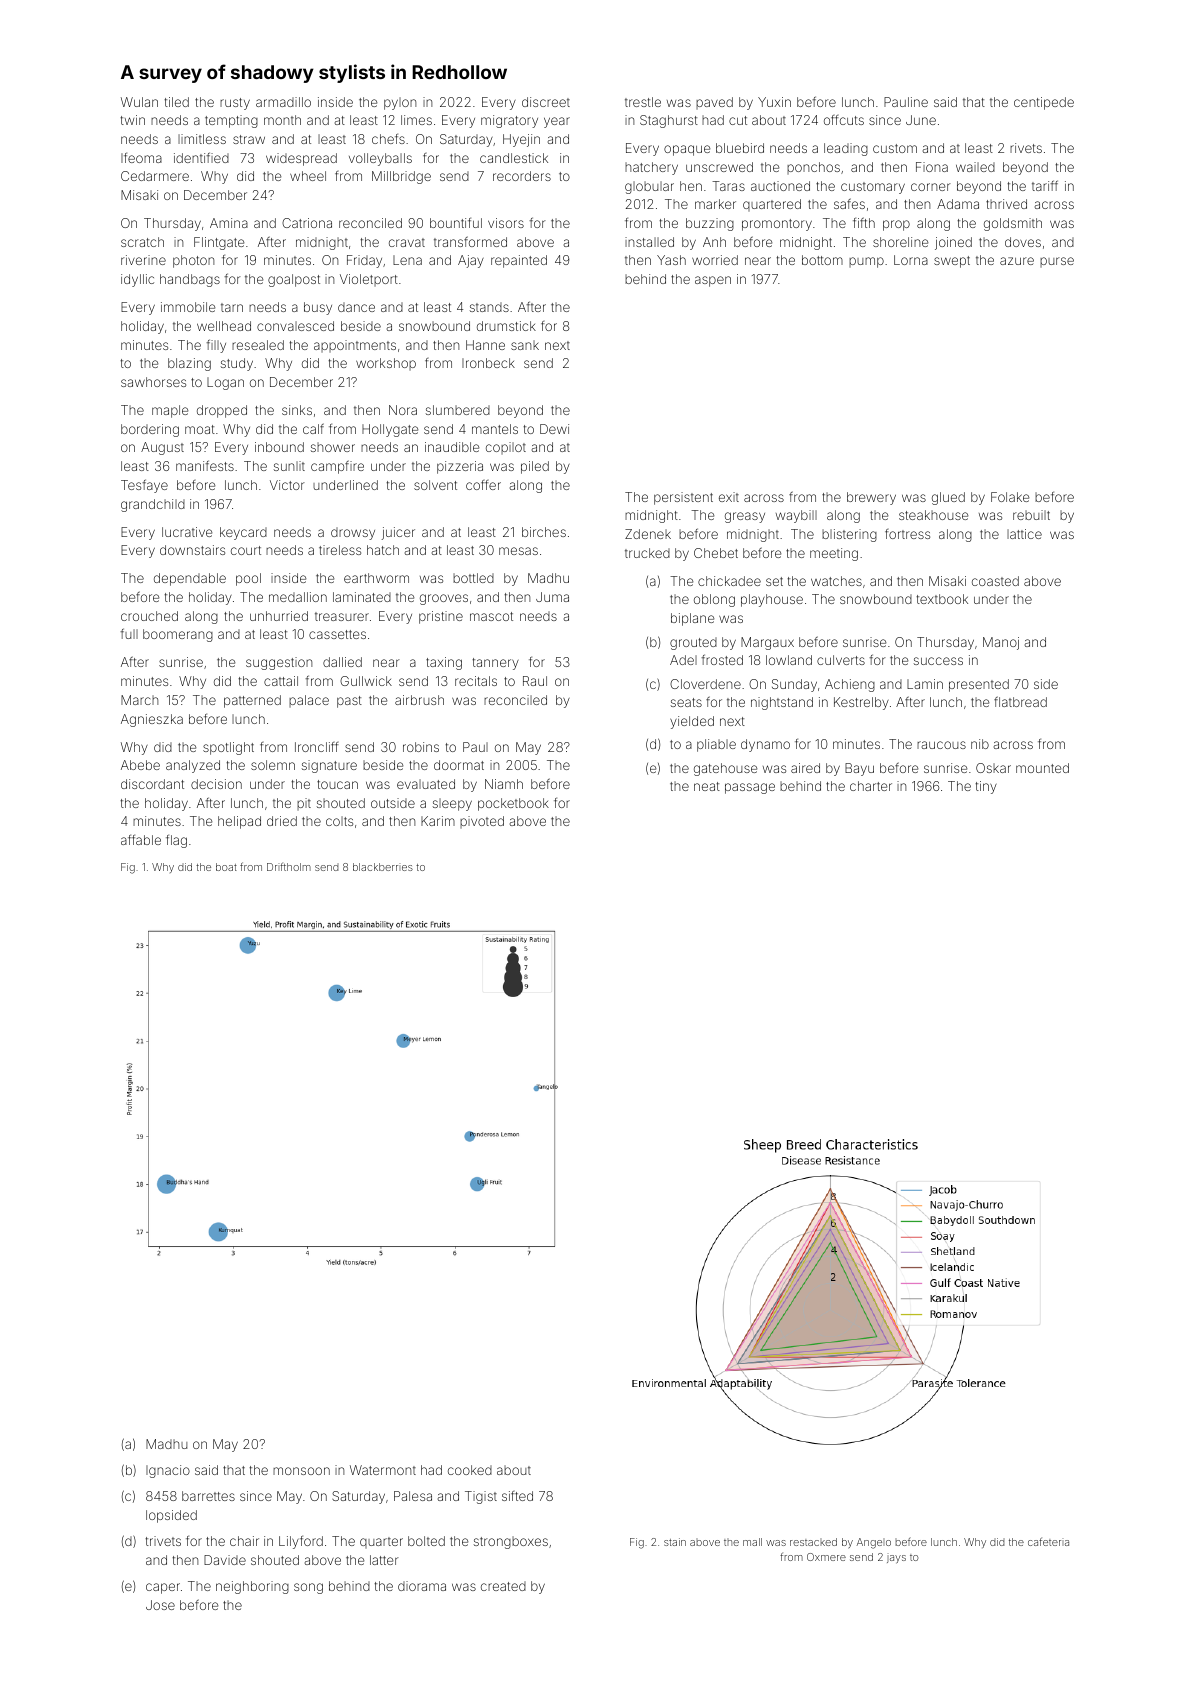 This screenshot has height=1690, width=1195. Describe the element at coordinates (152, 720) in the screenshot. I see `Agnieszka` at that location.
